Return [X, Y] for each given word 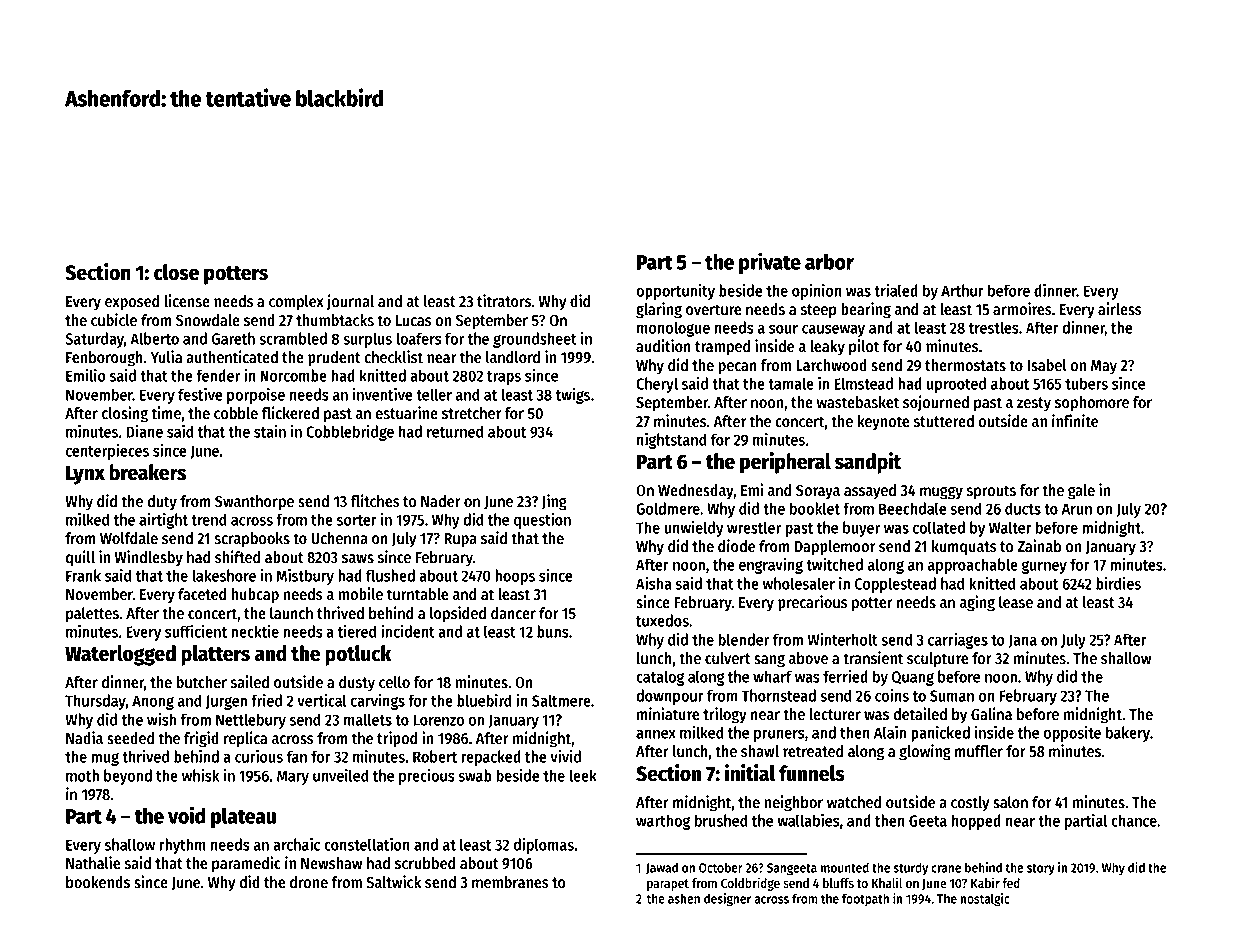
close [176, 272]
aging [977, 603]
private [770, 263]
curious [259, 756]
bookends [98, 882]
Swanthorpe [254, 503]
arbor [829, 262]
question [542, 521]
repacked [491, 758]
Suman [952, 696]
